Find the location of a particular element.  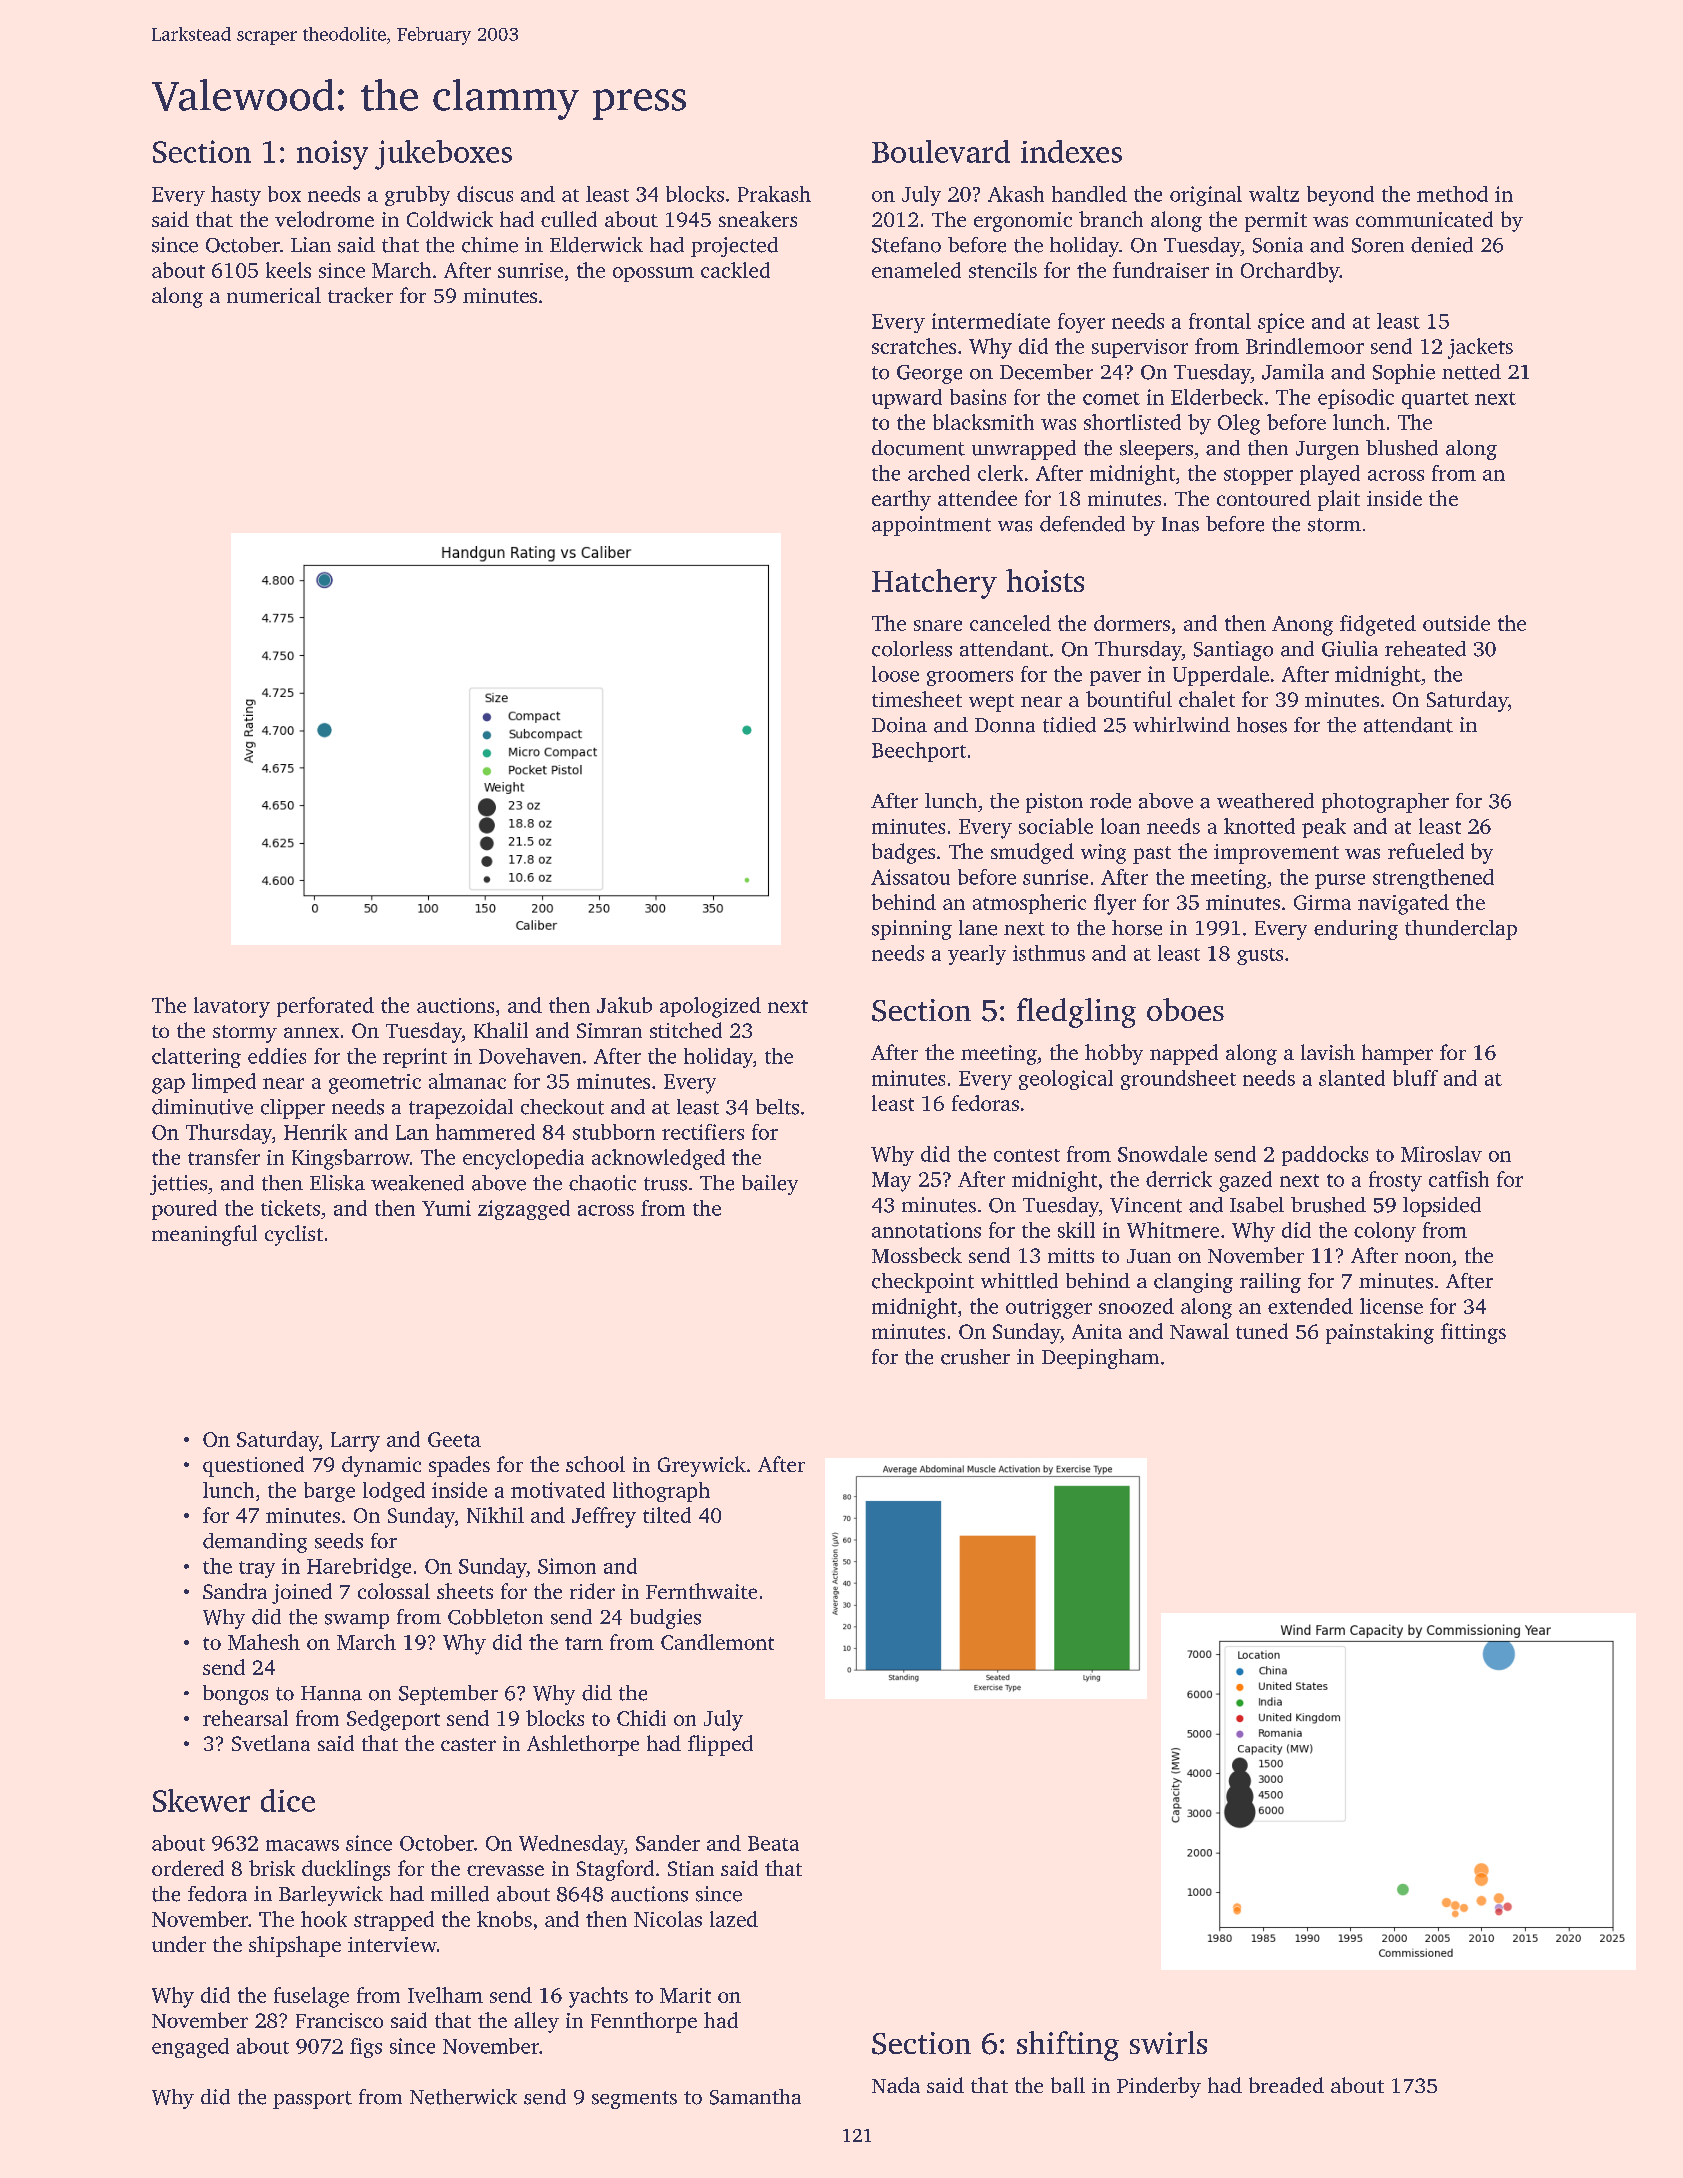

indexes is located at coordinates (1071, 151).
